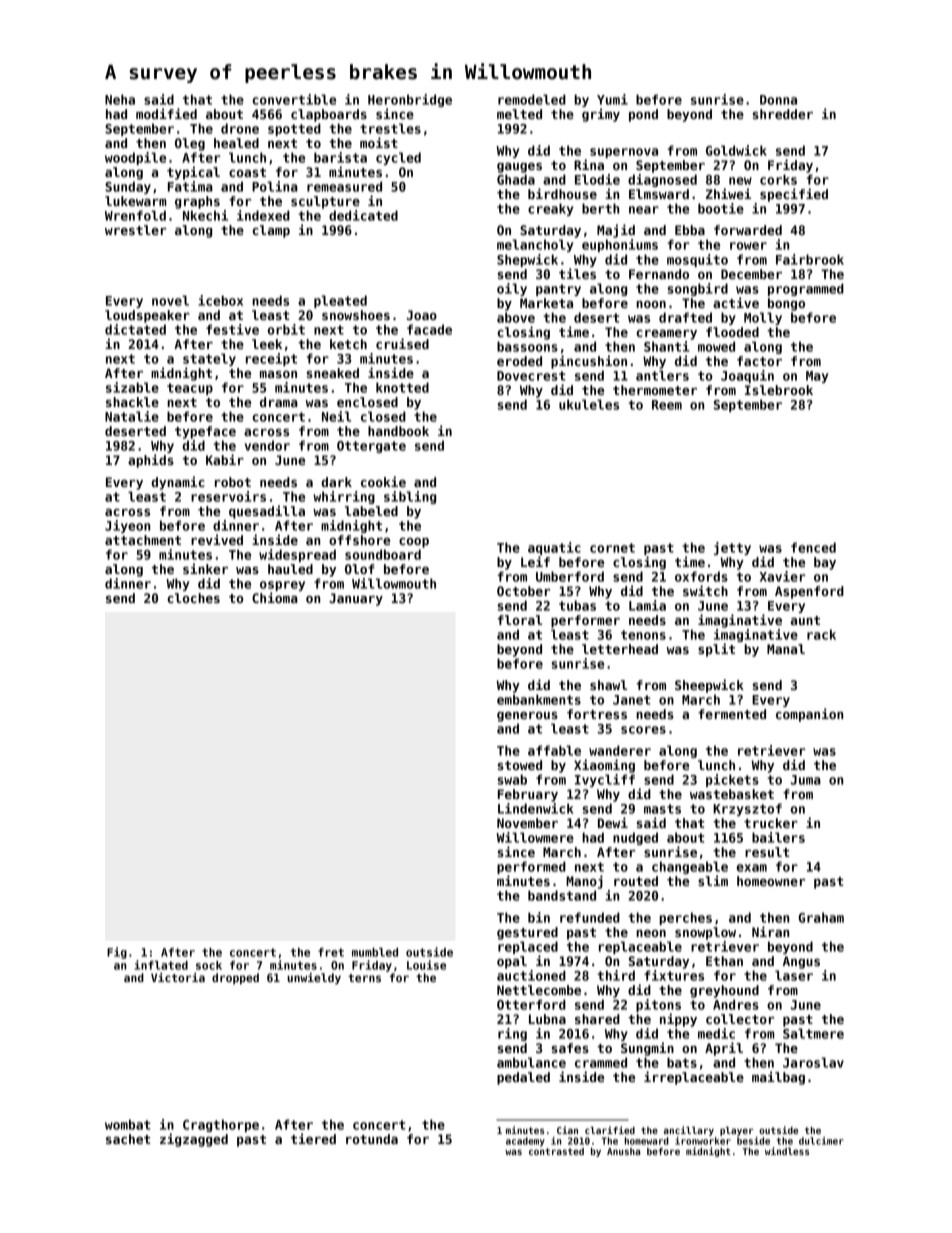  Describe the element at coordinates (120, 99) in the image. I see `Neha` at that location.
